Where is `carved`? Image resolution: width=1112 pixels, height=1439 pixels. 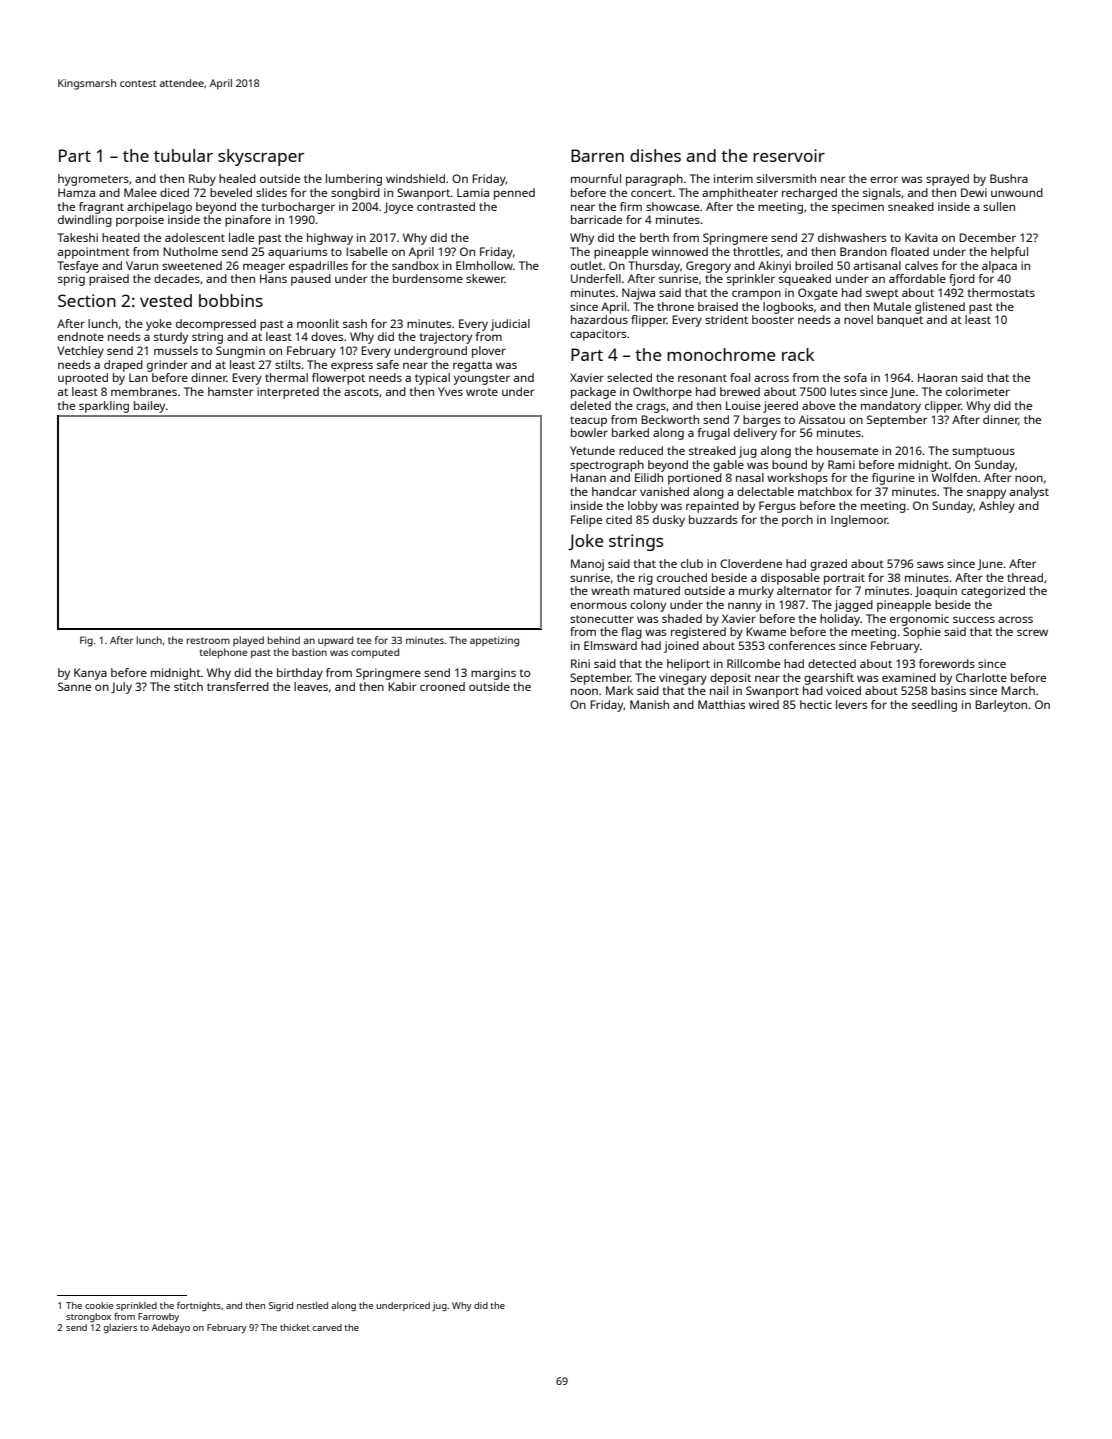
carved is located at coordinates (327, 1327).
